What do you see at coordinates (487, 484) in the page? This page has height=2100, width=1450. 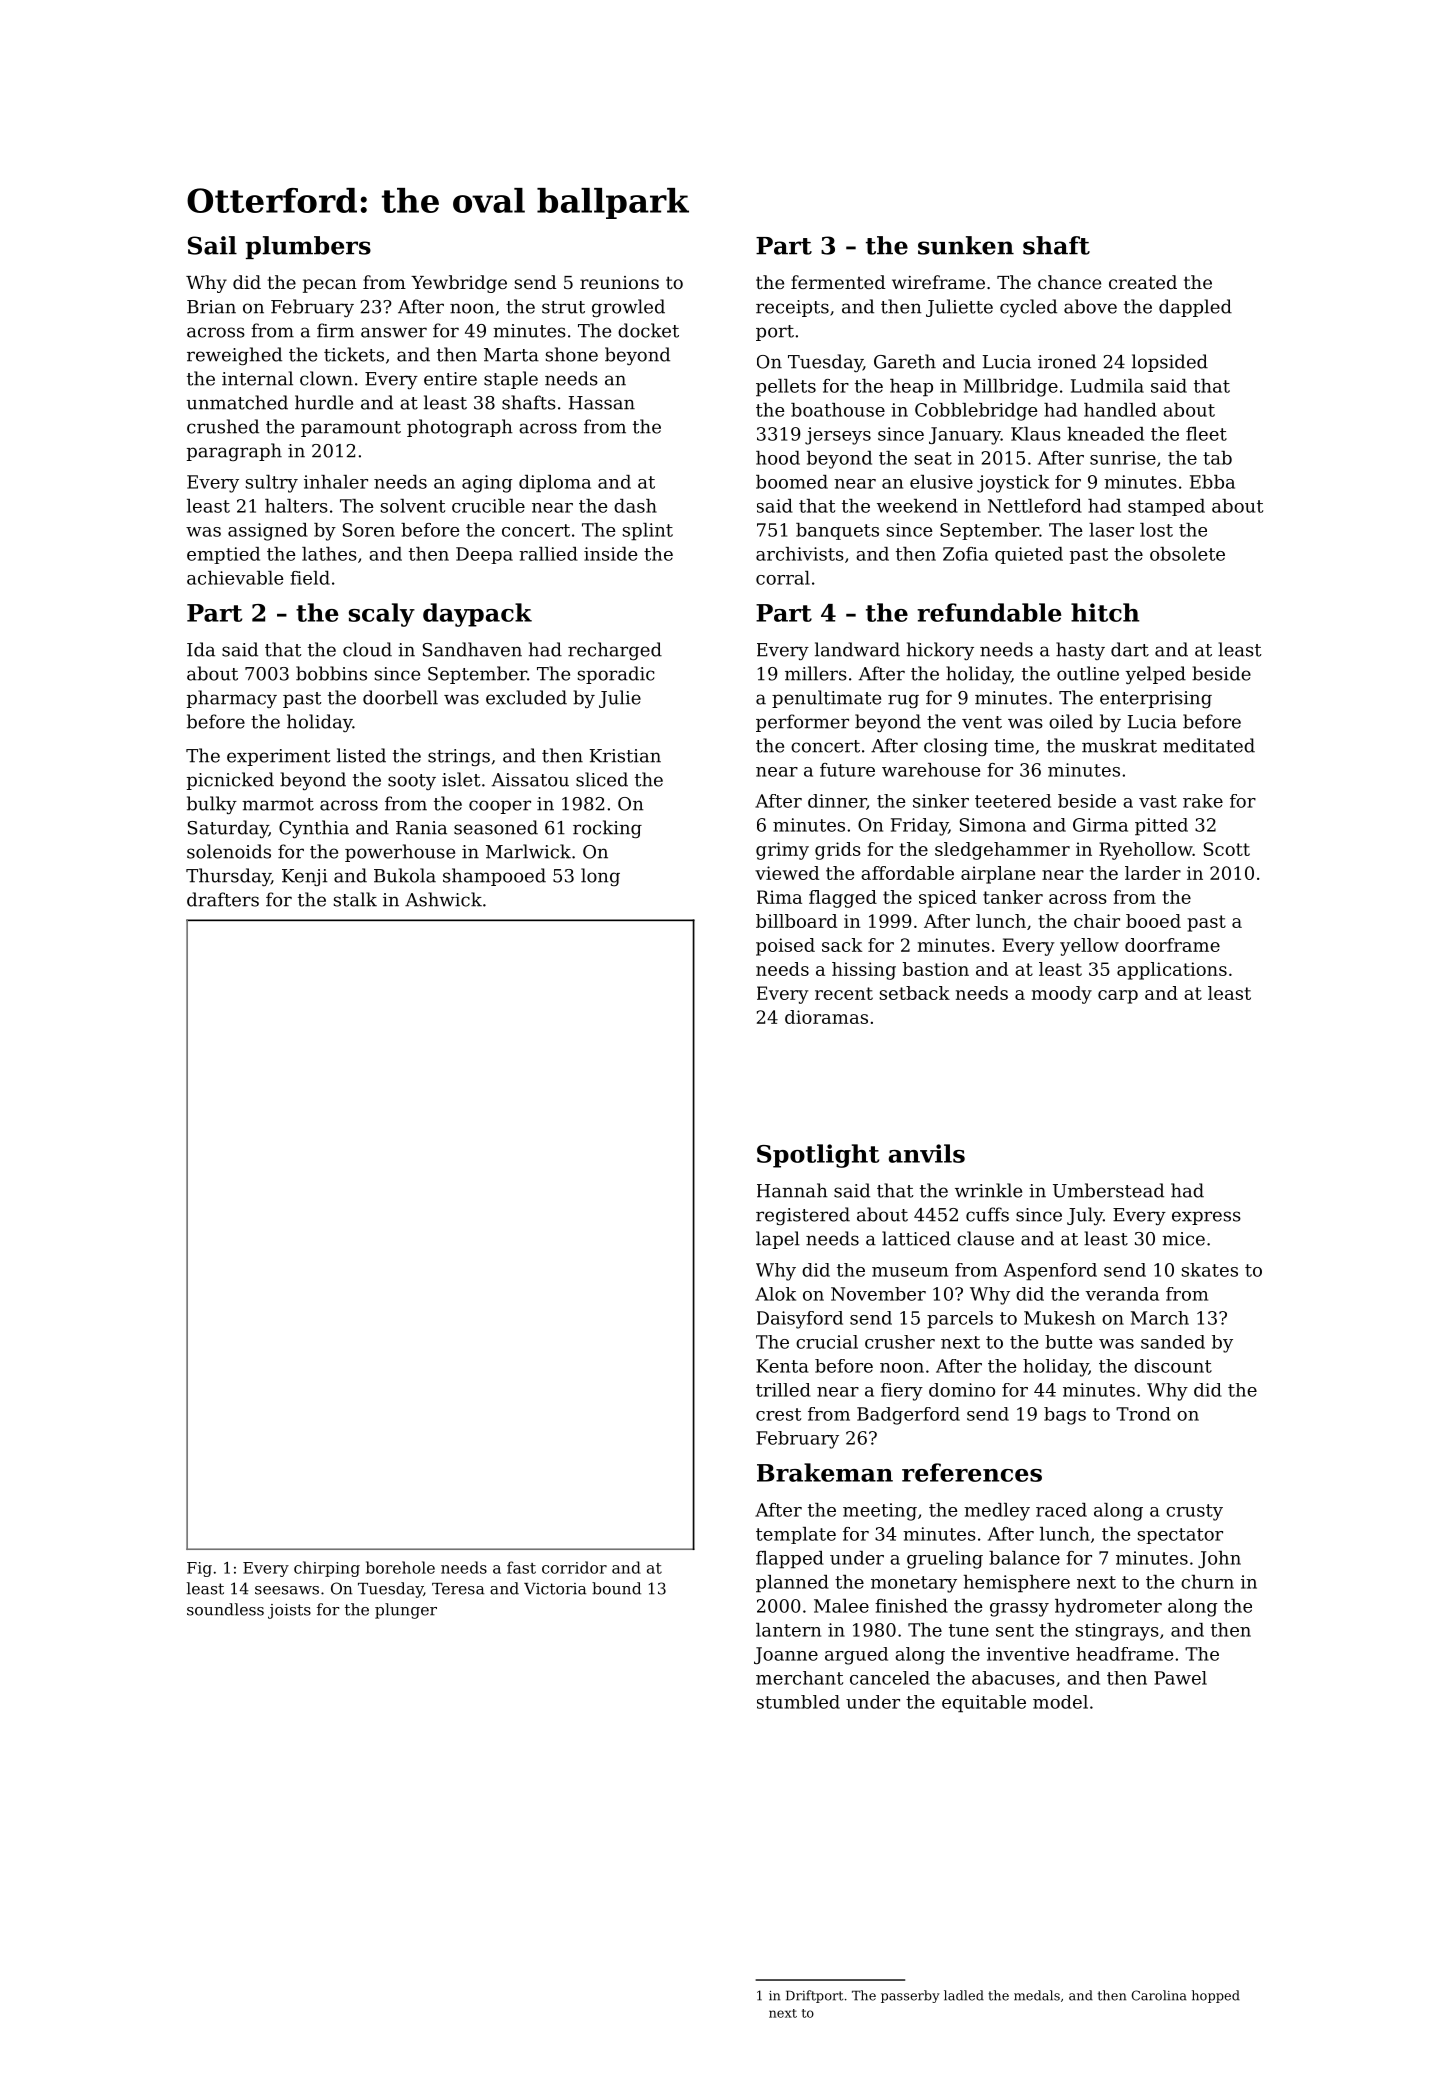 I see `aging` at bounding box center [487, 484].
